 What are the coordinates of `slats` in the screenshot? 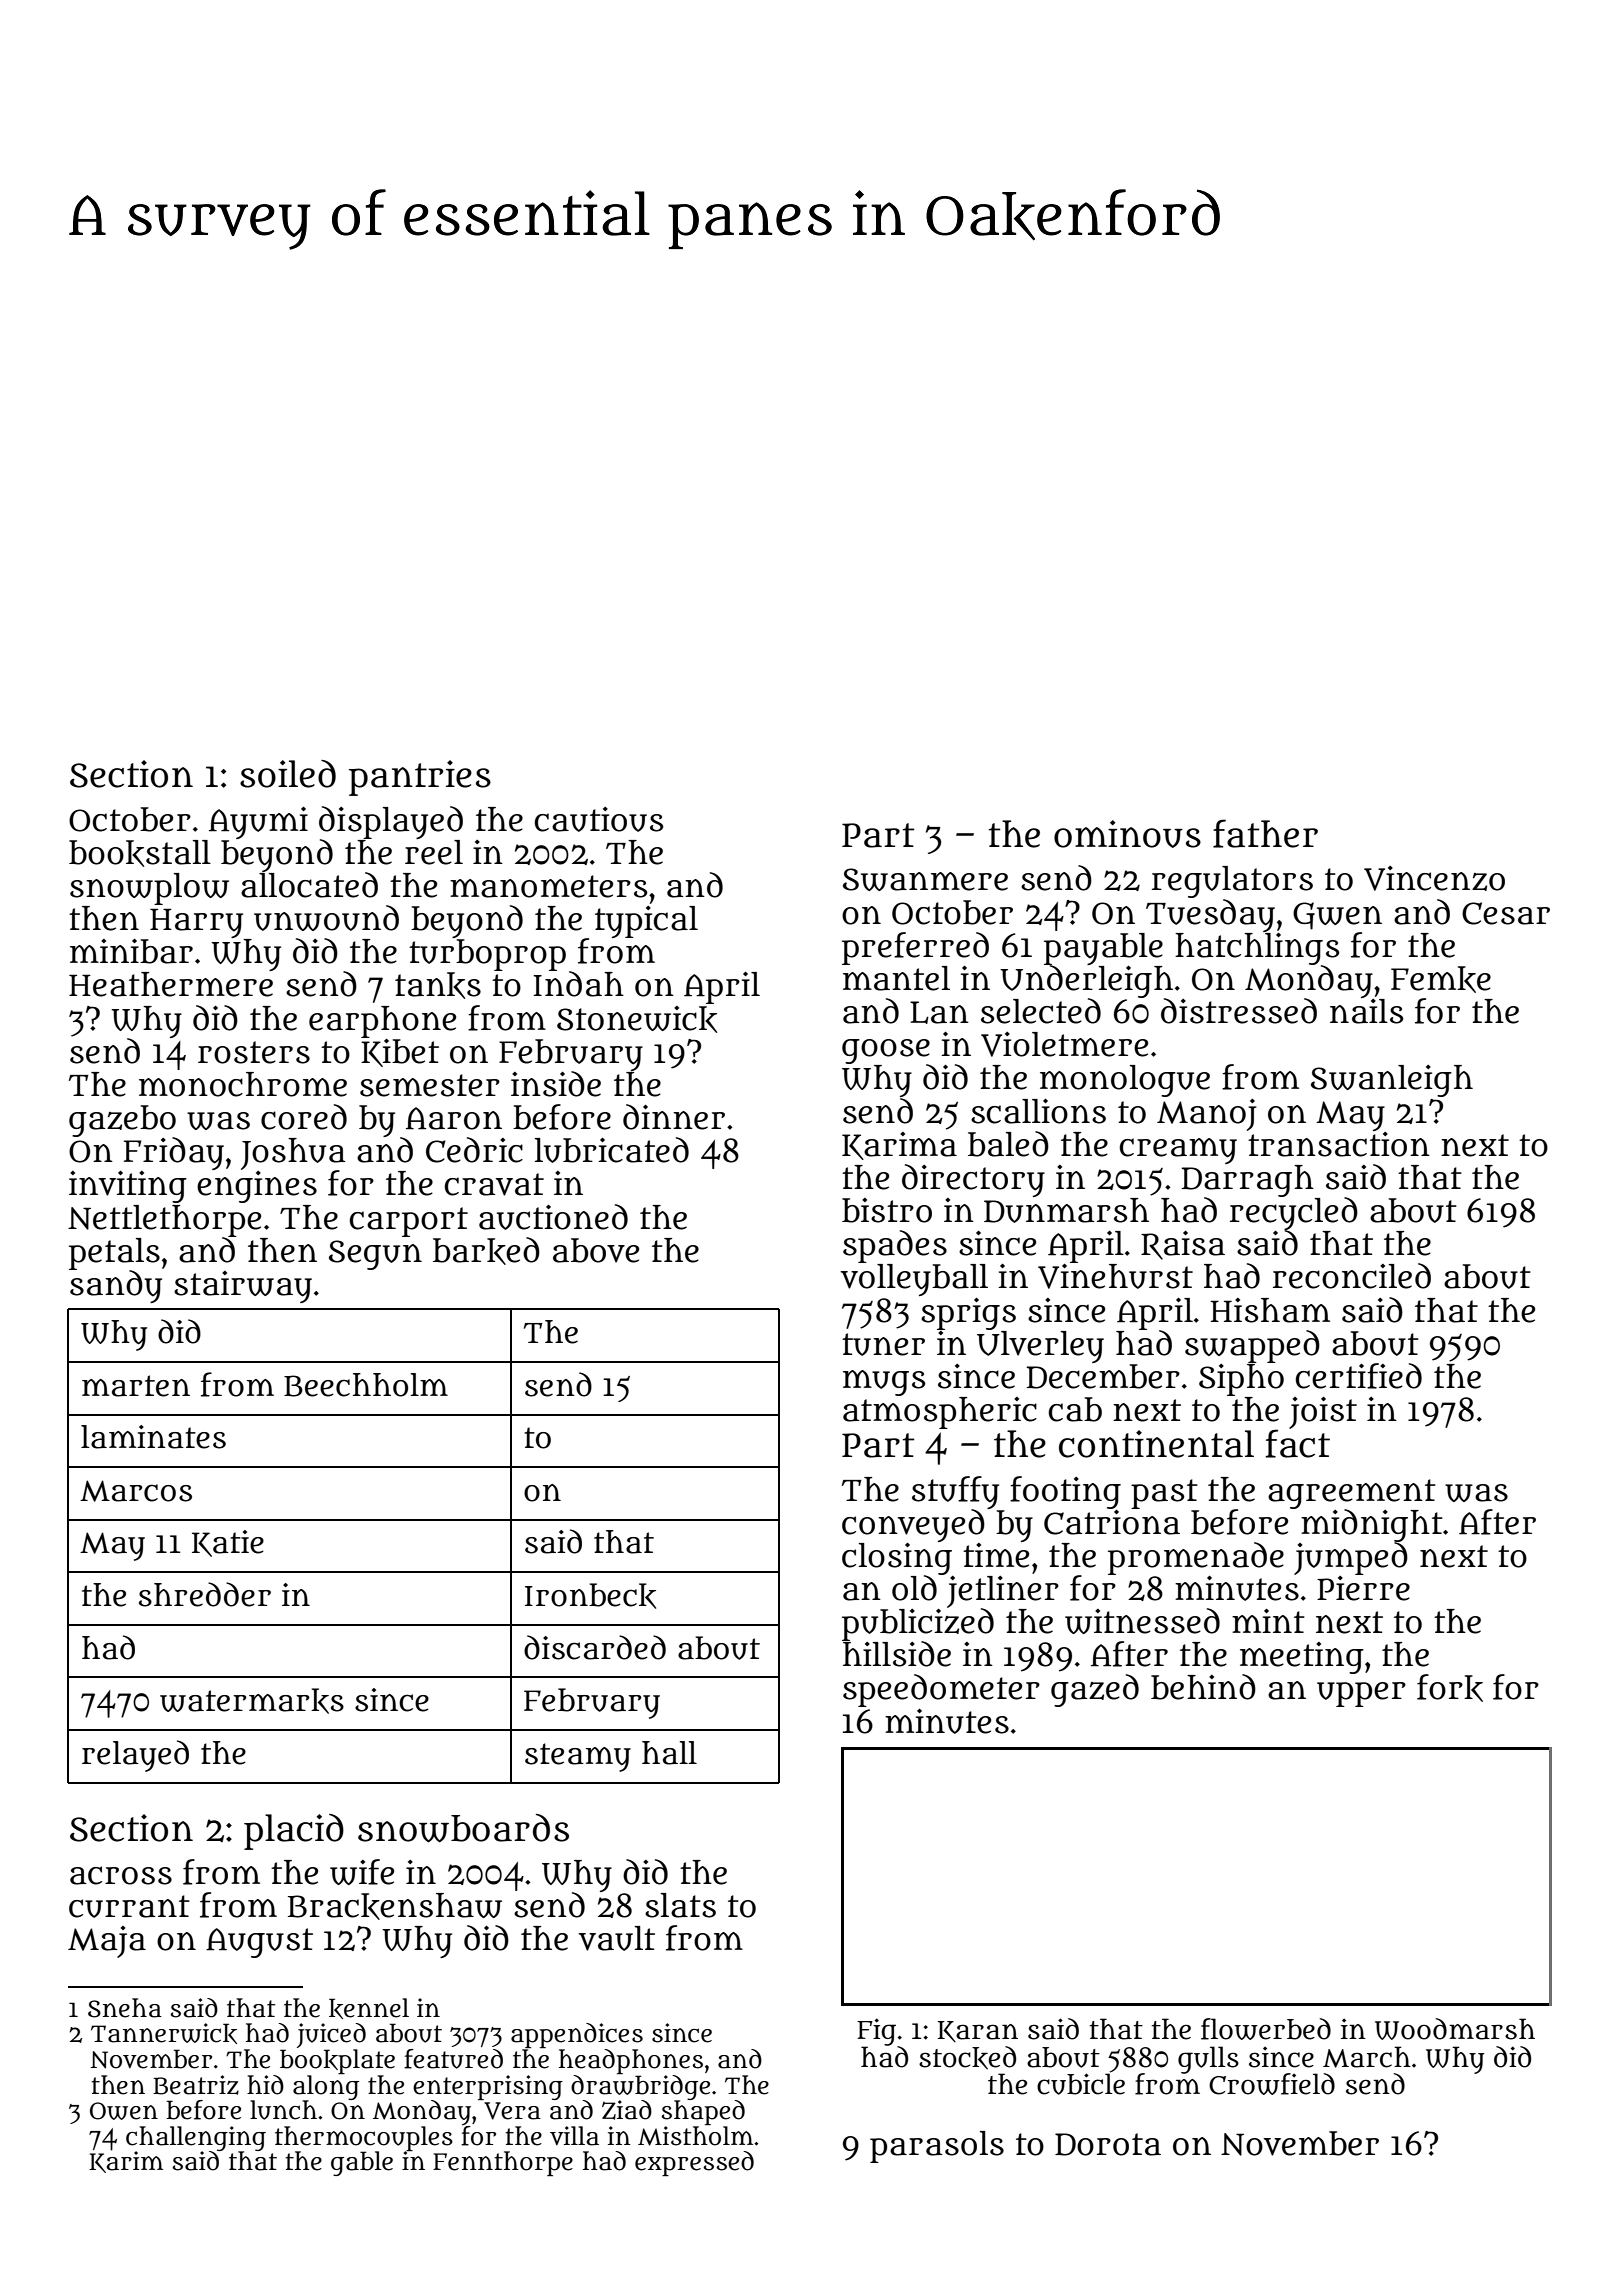 It's located at (680, 1905).
